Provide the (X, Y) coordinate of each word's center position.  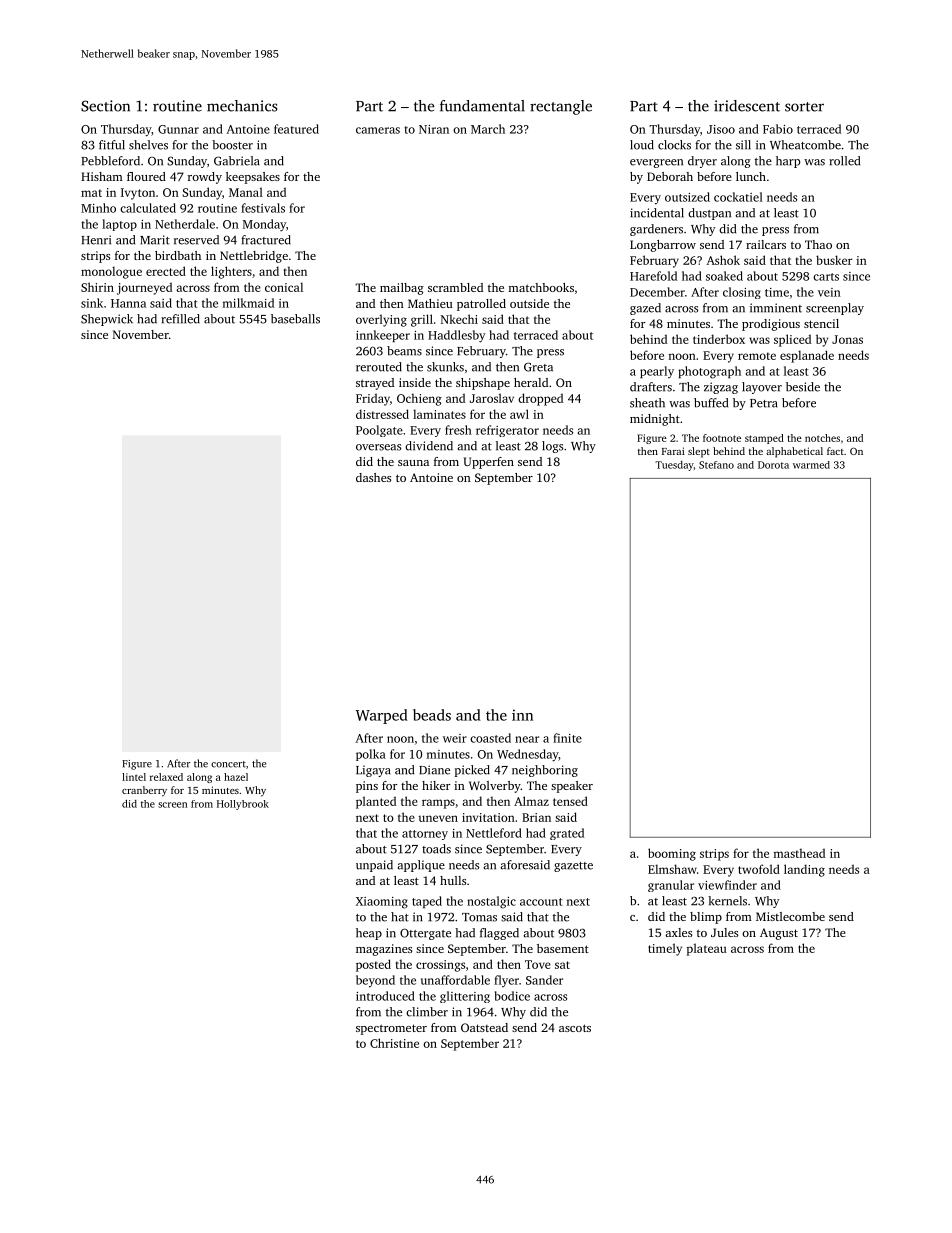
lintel (134, 777)
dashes (373, 477)
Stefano (716, 465)
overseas (378, 447)
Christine (394, 1043)
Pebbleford (110, 161)
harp (788, 162)
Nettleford (494, 833)
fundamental (482, 106)
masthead (799, 853)
